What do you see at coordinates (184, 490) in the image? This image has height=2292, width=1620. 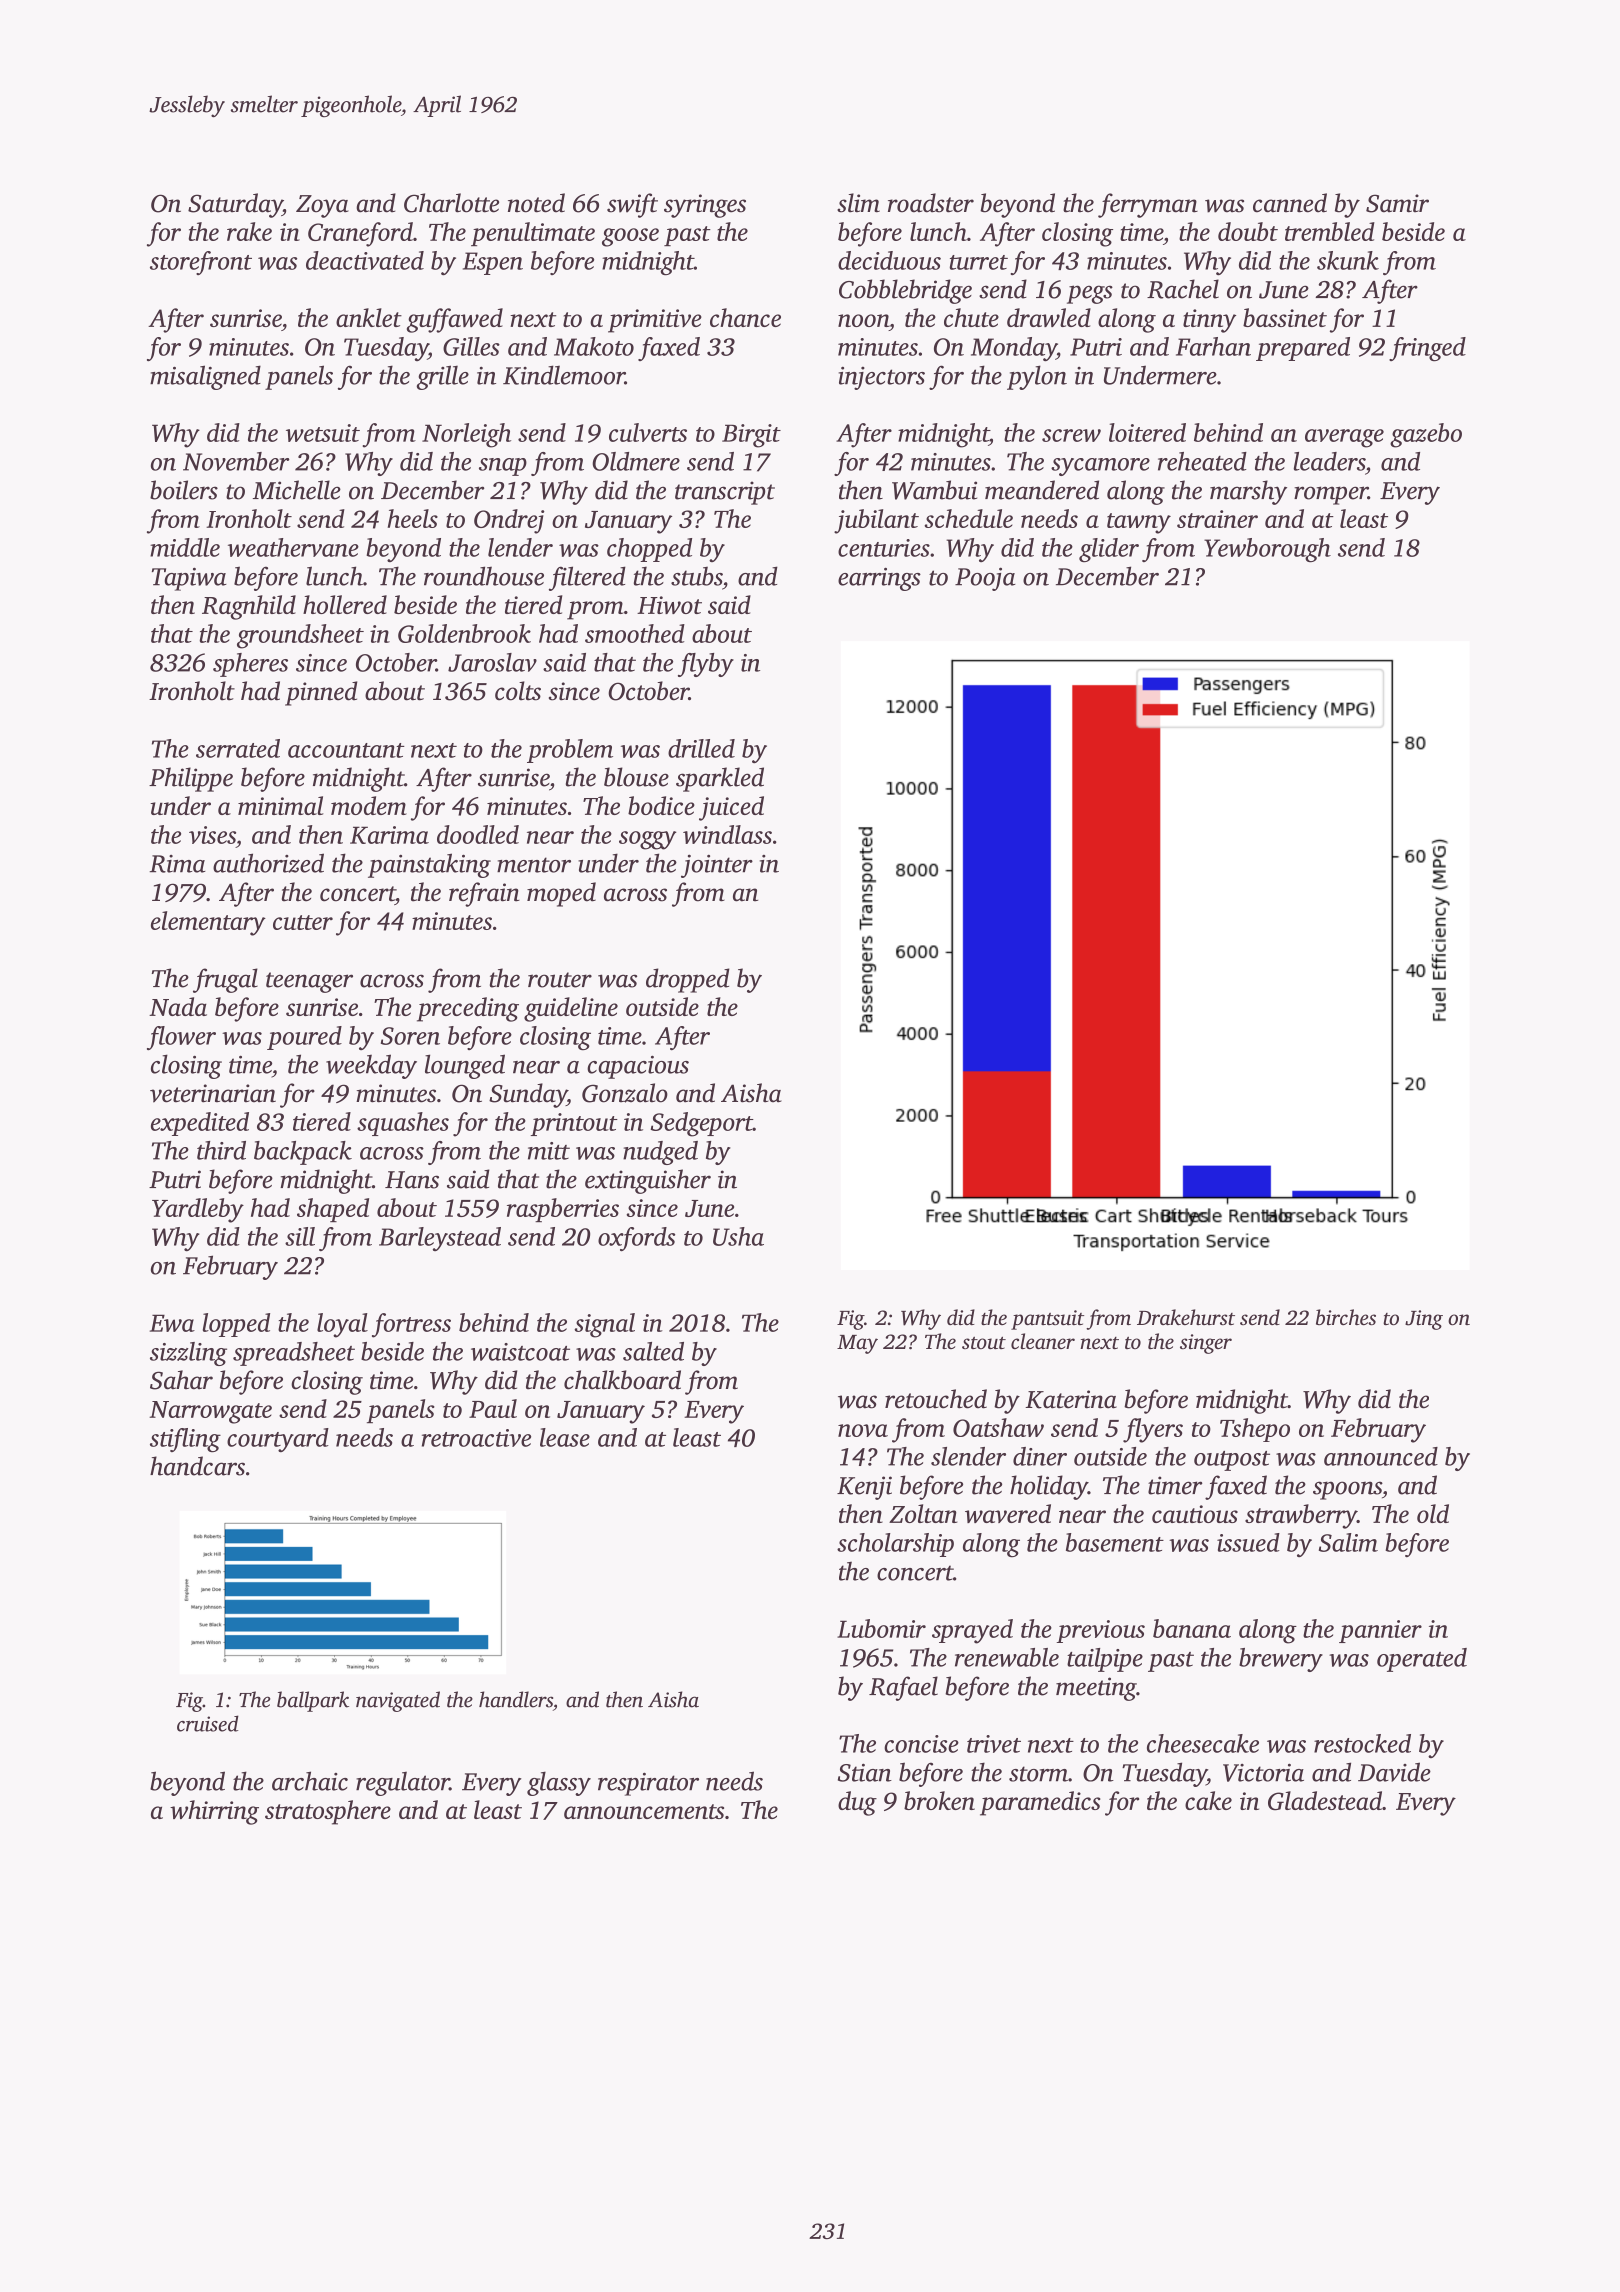 I see `boilers` at bounding box center [184, 490].
